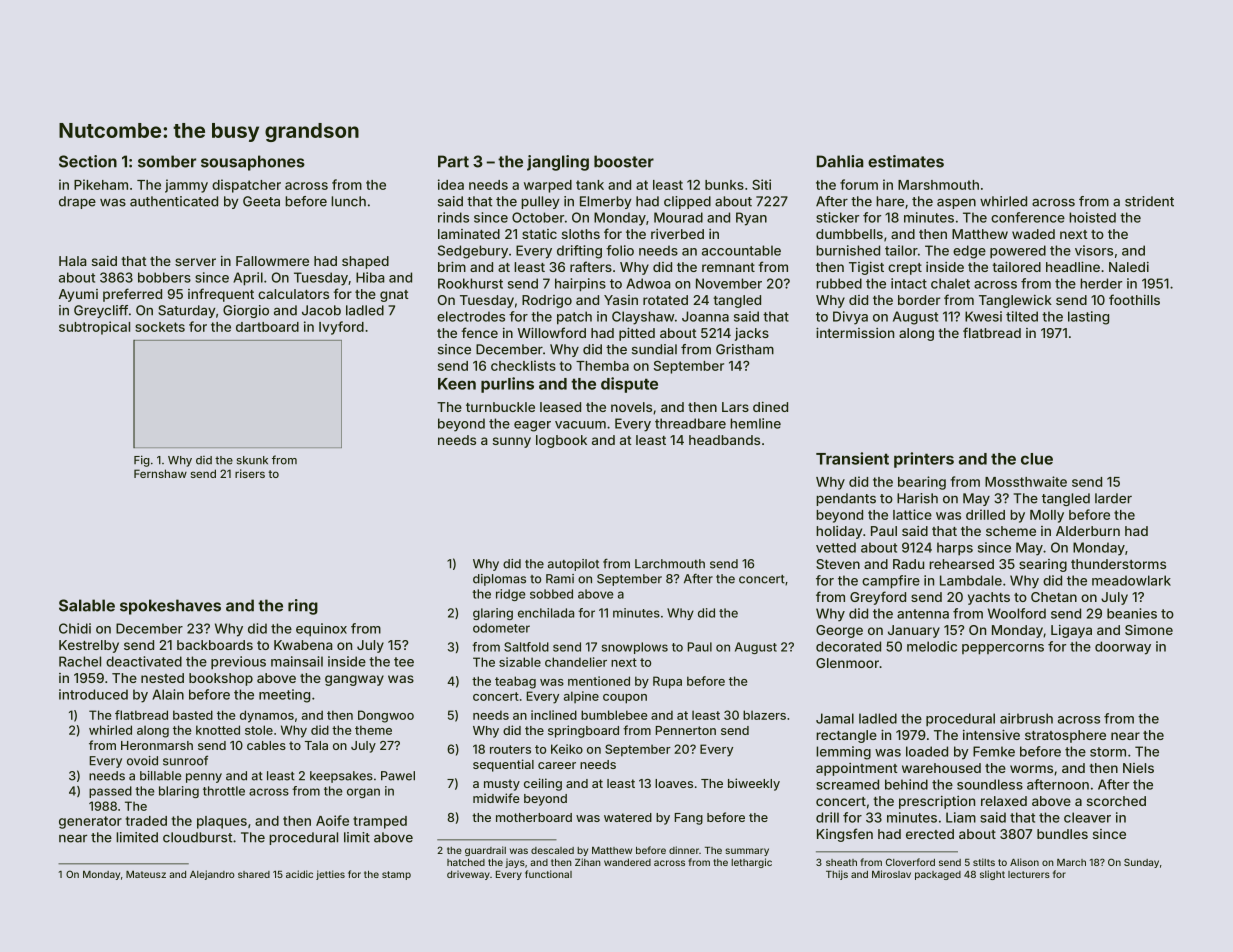 The image size is (1233, 952). Describe the element at coordinates (253, 163) in the screenshot. I see `sousaphones` at that location.
